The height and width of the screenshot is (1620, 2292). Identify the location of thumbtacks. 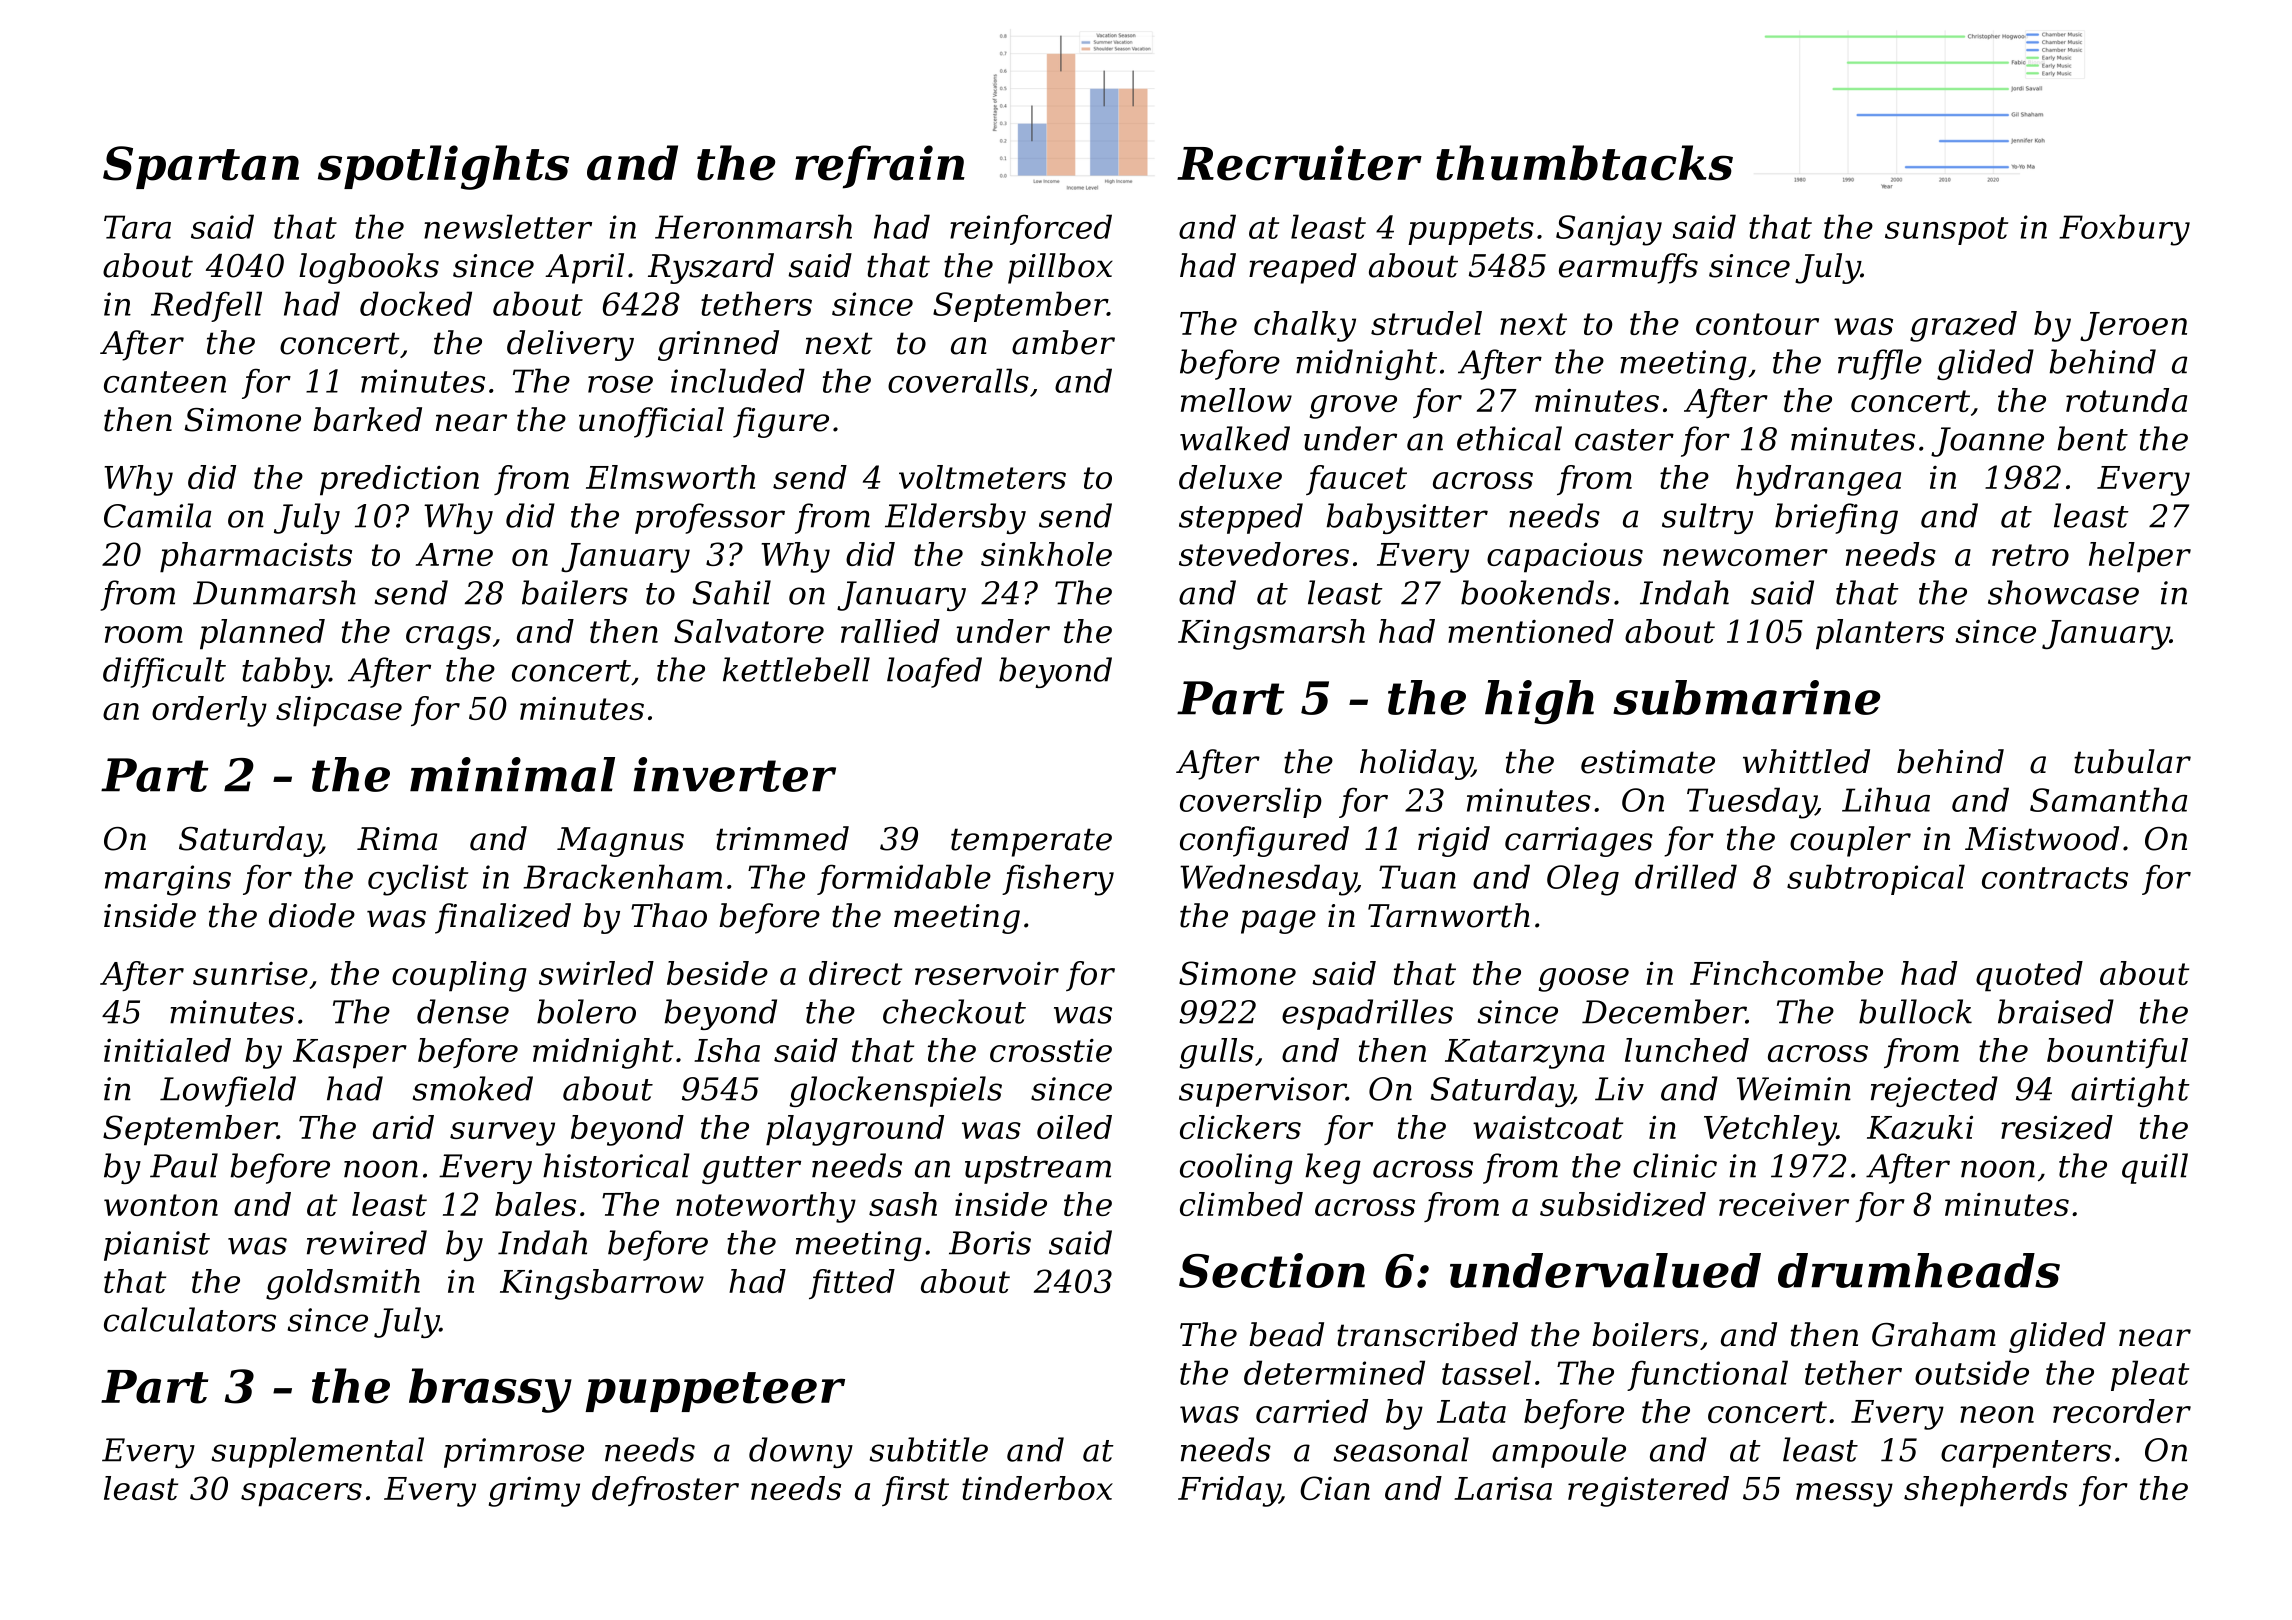
(1584, 163).
